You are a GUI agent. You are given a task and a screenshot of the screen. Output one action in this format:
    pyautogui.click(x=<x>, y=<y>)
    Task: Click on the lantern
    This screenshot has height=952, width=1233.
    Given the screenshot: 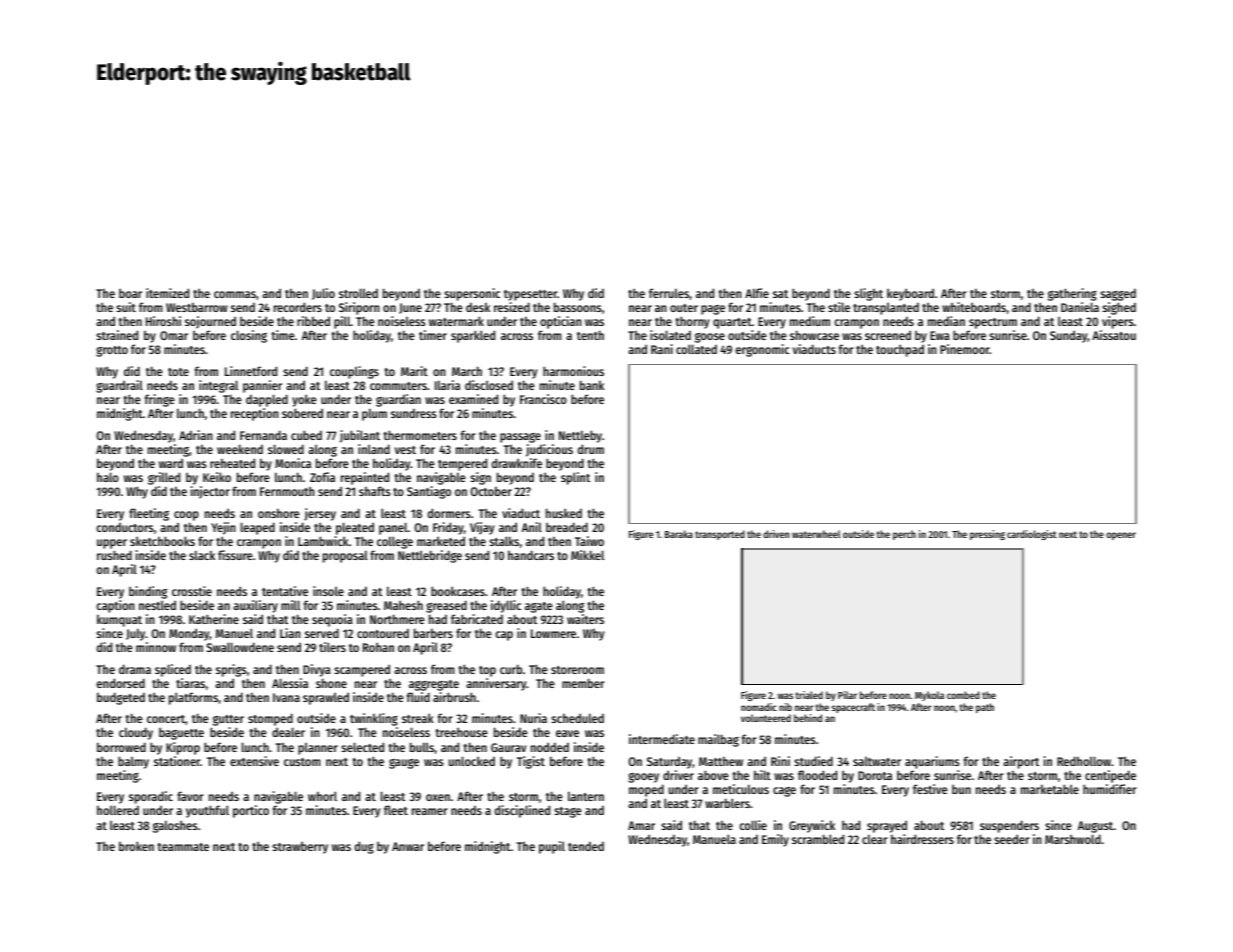 What is the action you would take?
    pyautogui.click(x=586, y=796)
